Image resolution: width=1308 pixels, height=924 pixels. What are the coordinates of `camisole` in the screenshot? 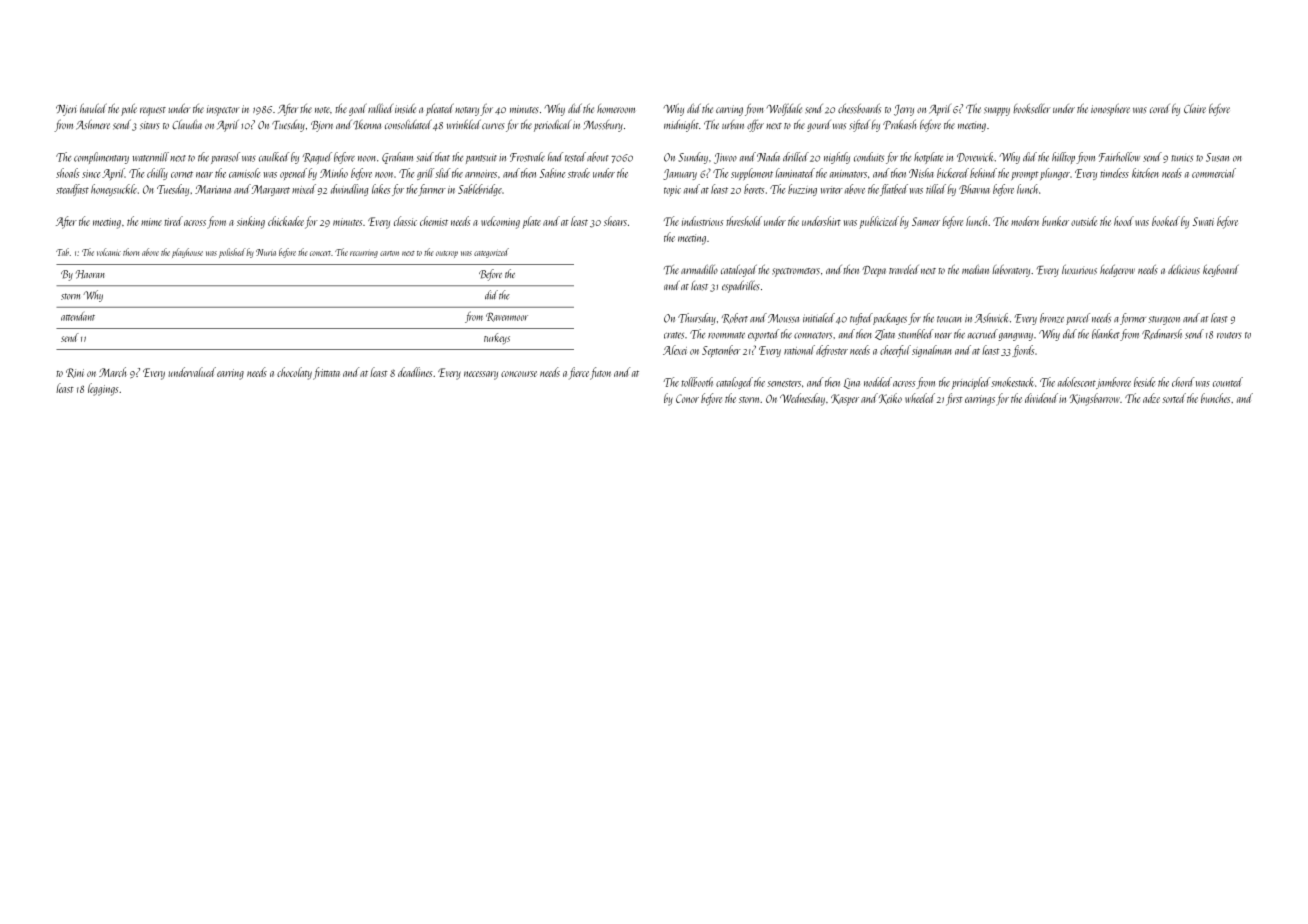 It's located at (244, 173).
